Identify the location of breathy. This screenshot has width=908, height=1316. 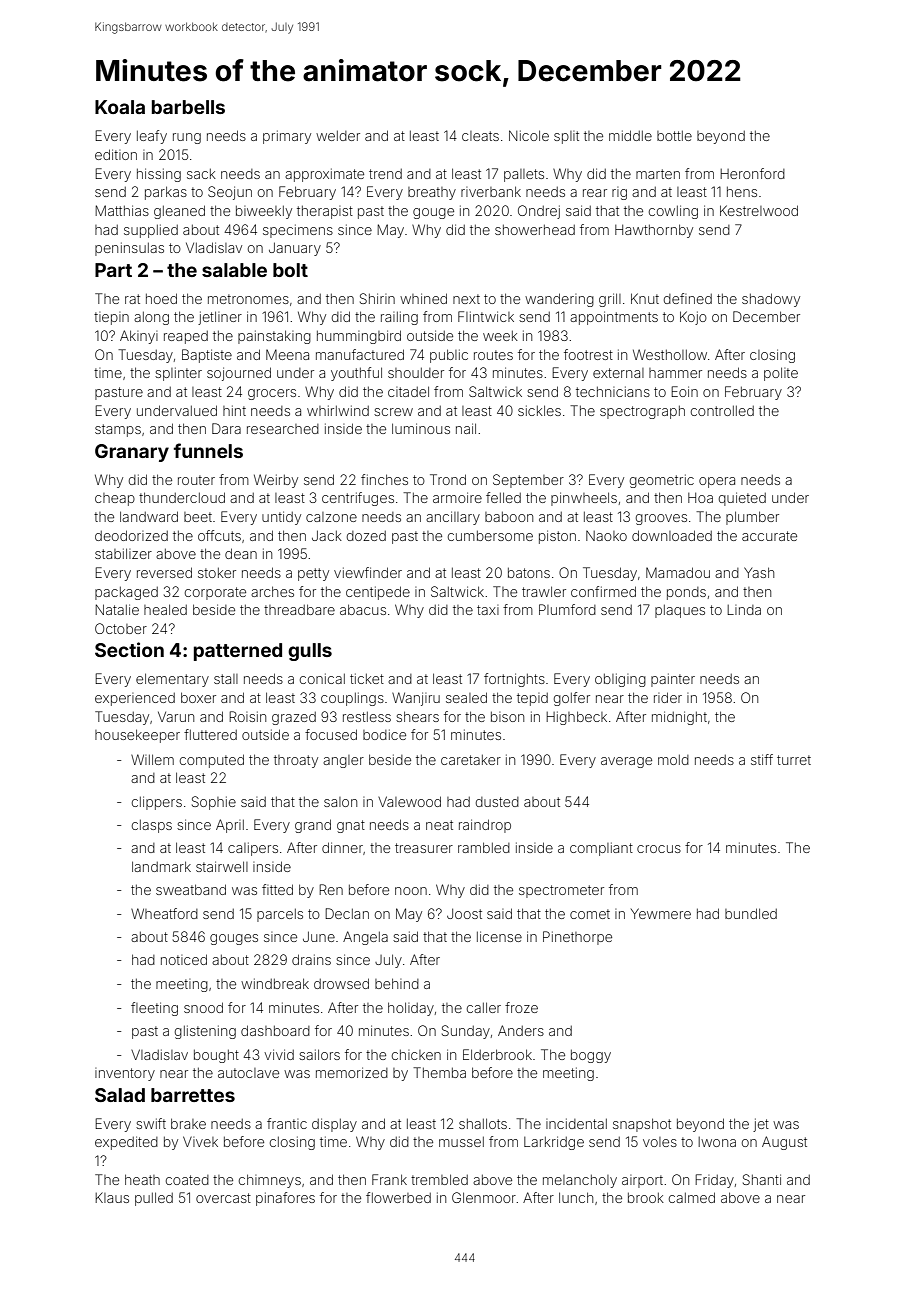
(432, 193).
